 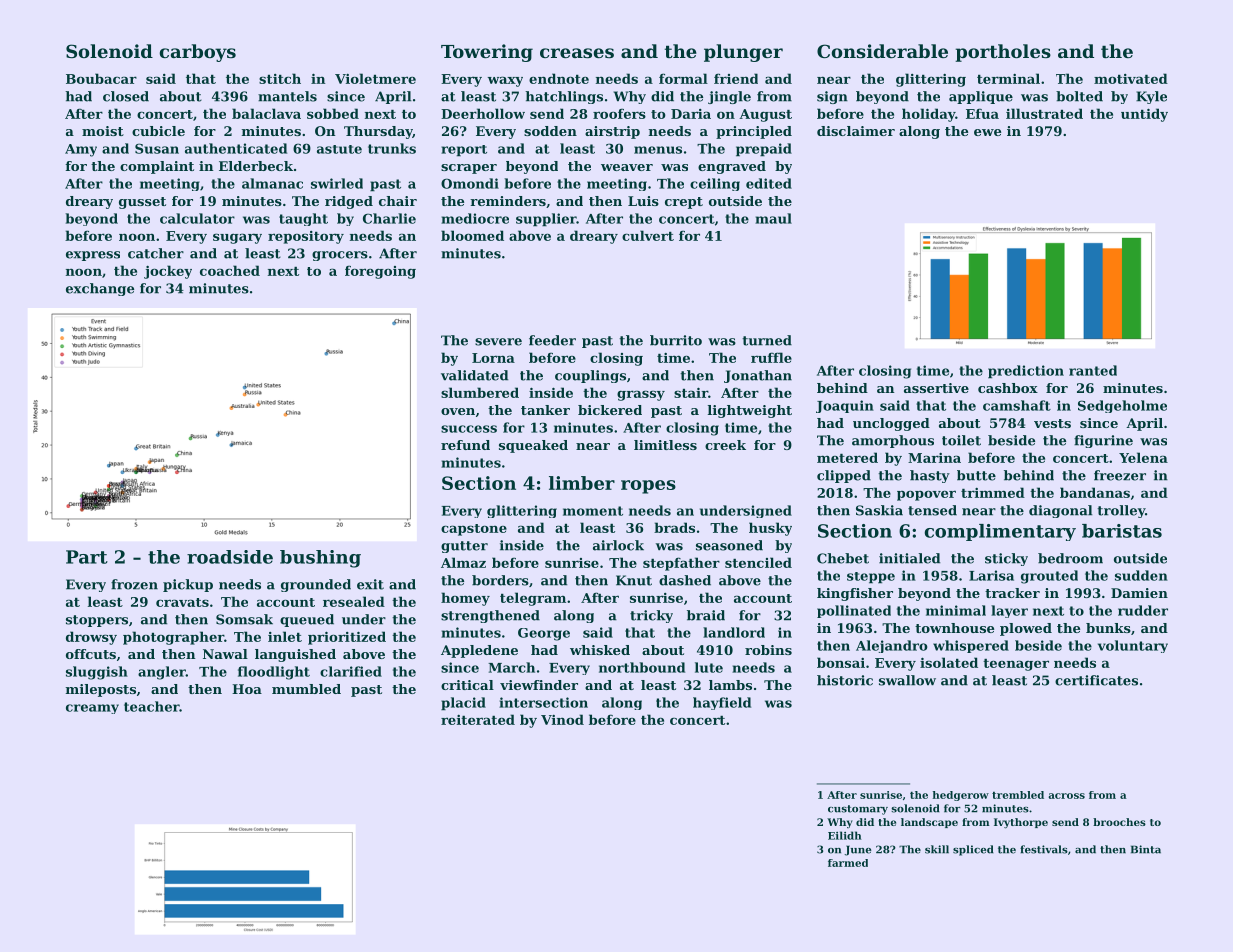 What do you see at coordinates (1122, 406) in the page?
I see `Sedgeholme` at bounding box center [1122, 406].
